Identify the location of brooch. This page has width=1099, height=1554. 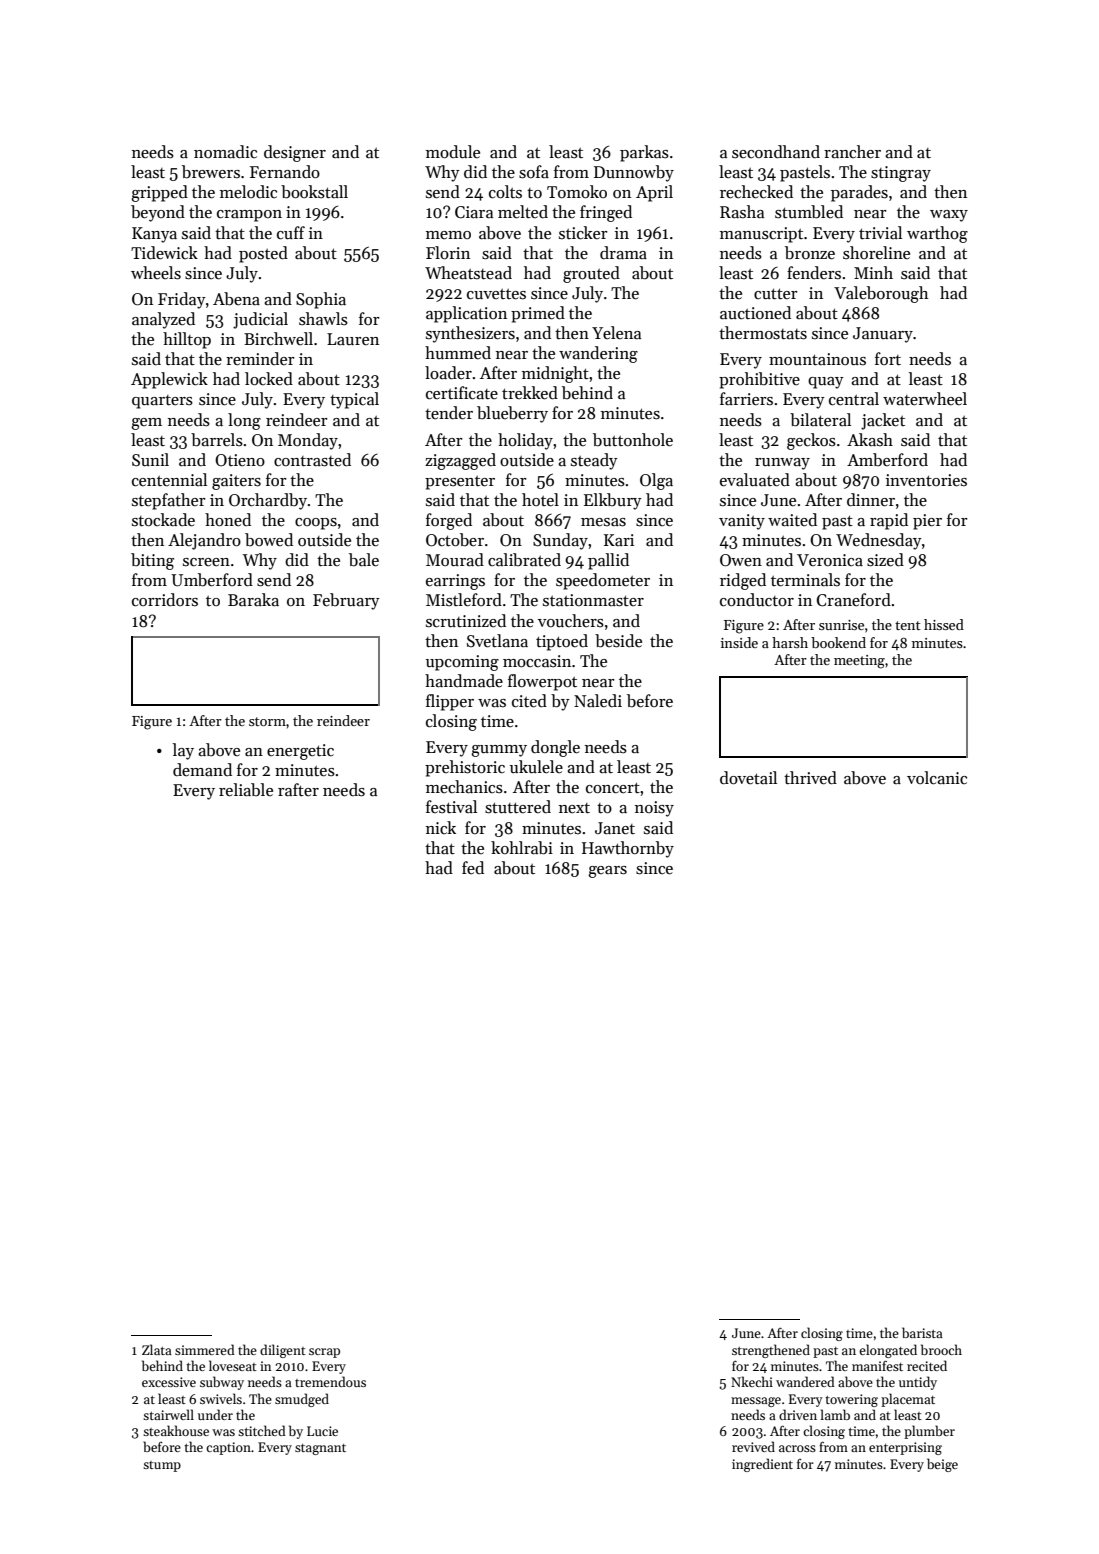
(941, 1349).
